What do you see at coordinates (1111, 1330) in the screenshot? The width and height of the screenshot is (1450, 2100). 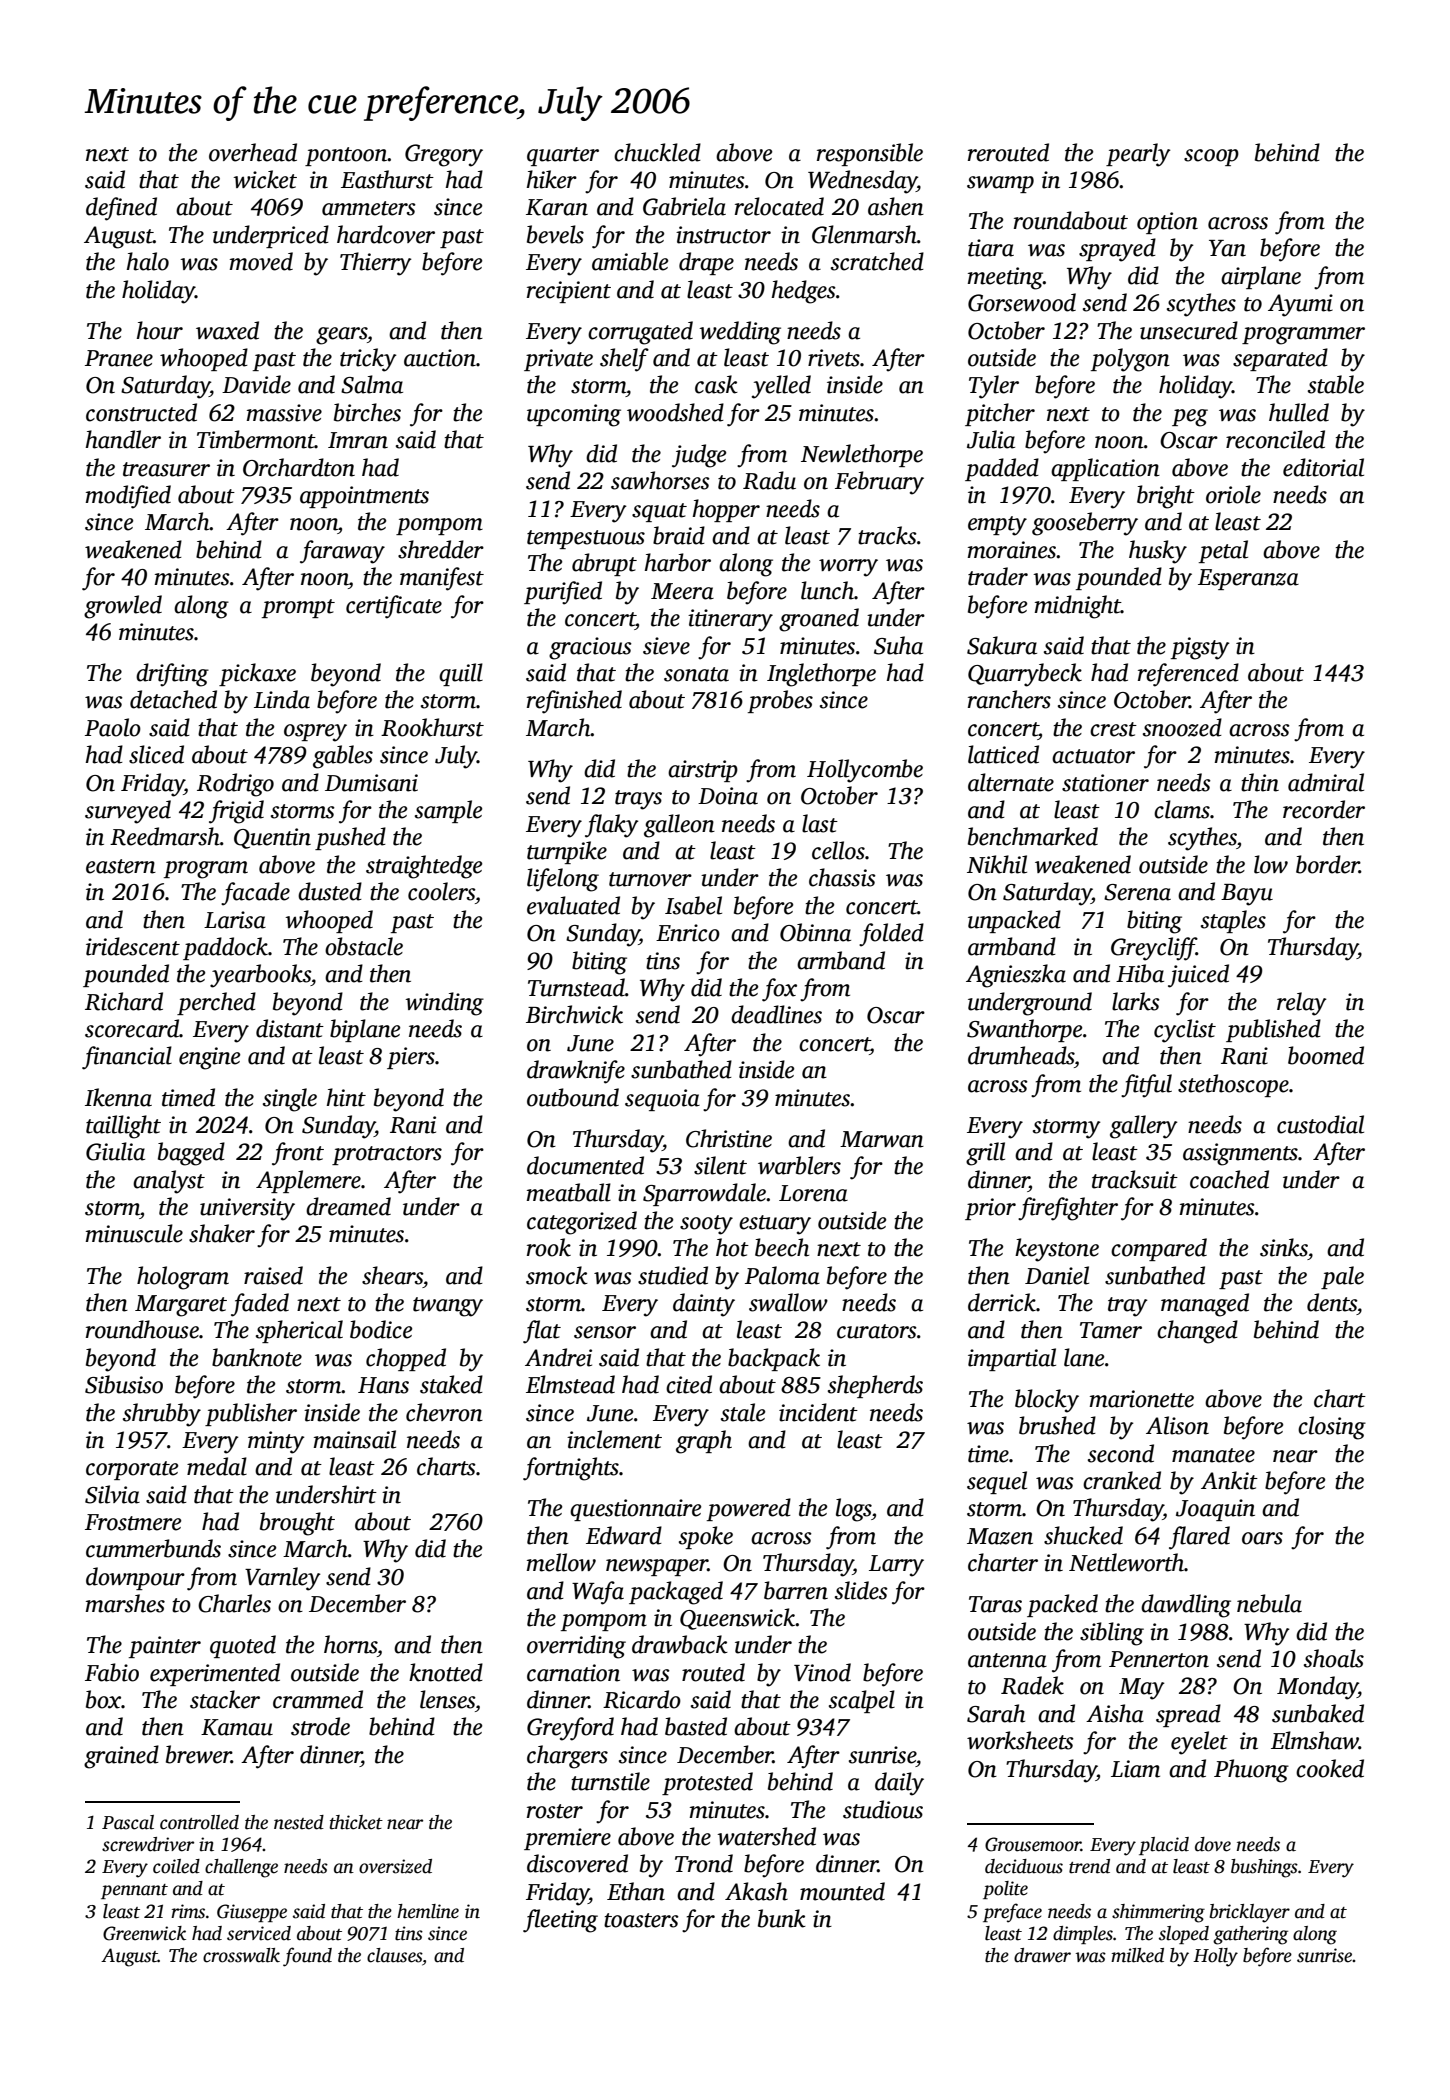 I see `Tamer` at bounding box center [1111, 1330].
